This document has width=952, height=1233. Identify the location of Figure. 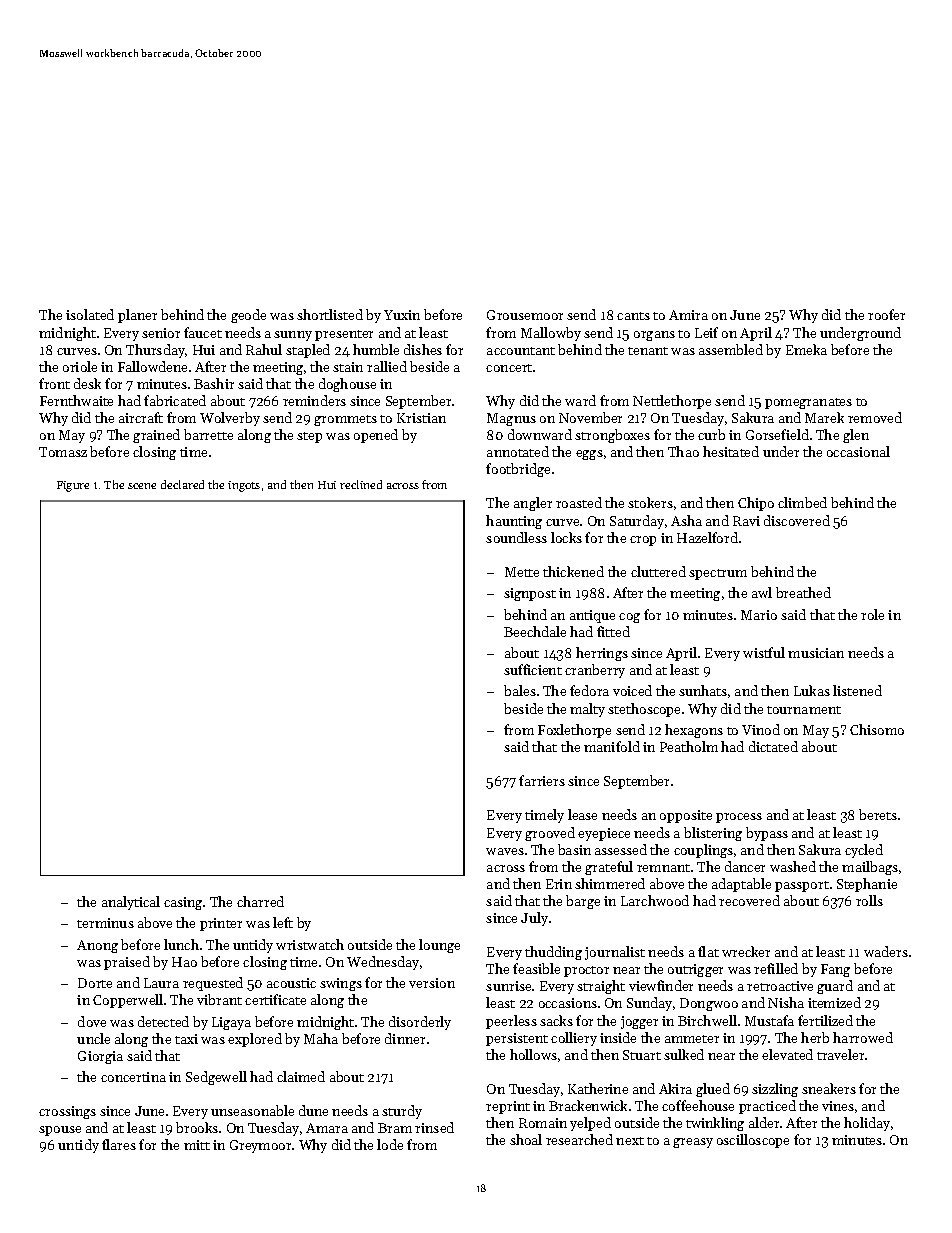
(73, 486).
